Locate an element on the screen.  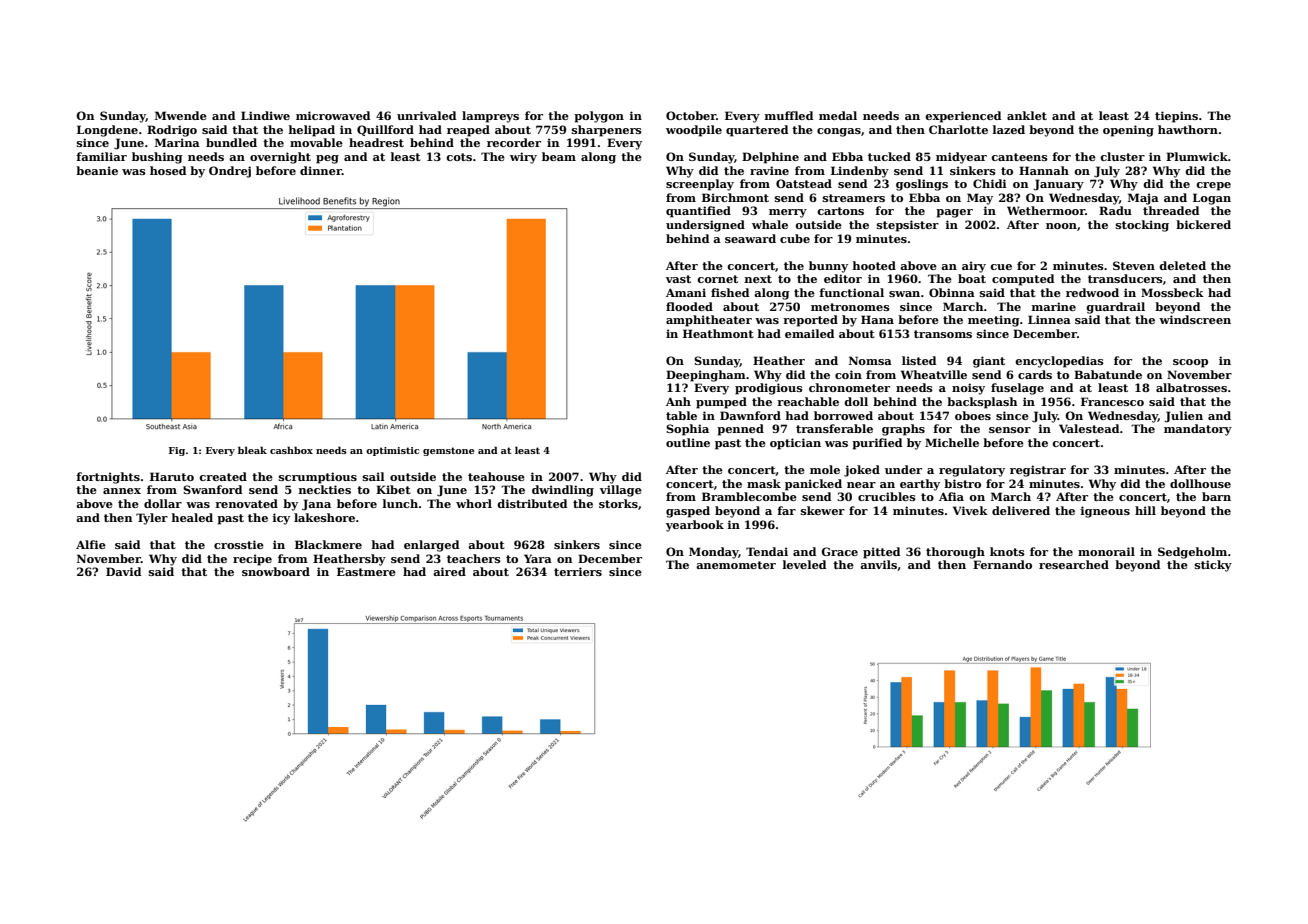
bistro is located at coordinates (962, 483).
